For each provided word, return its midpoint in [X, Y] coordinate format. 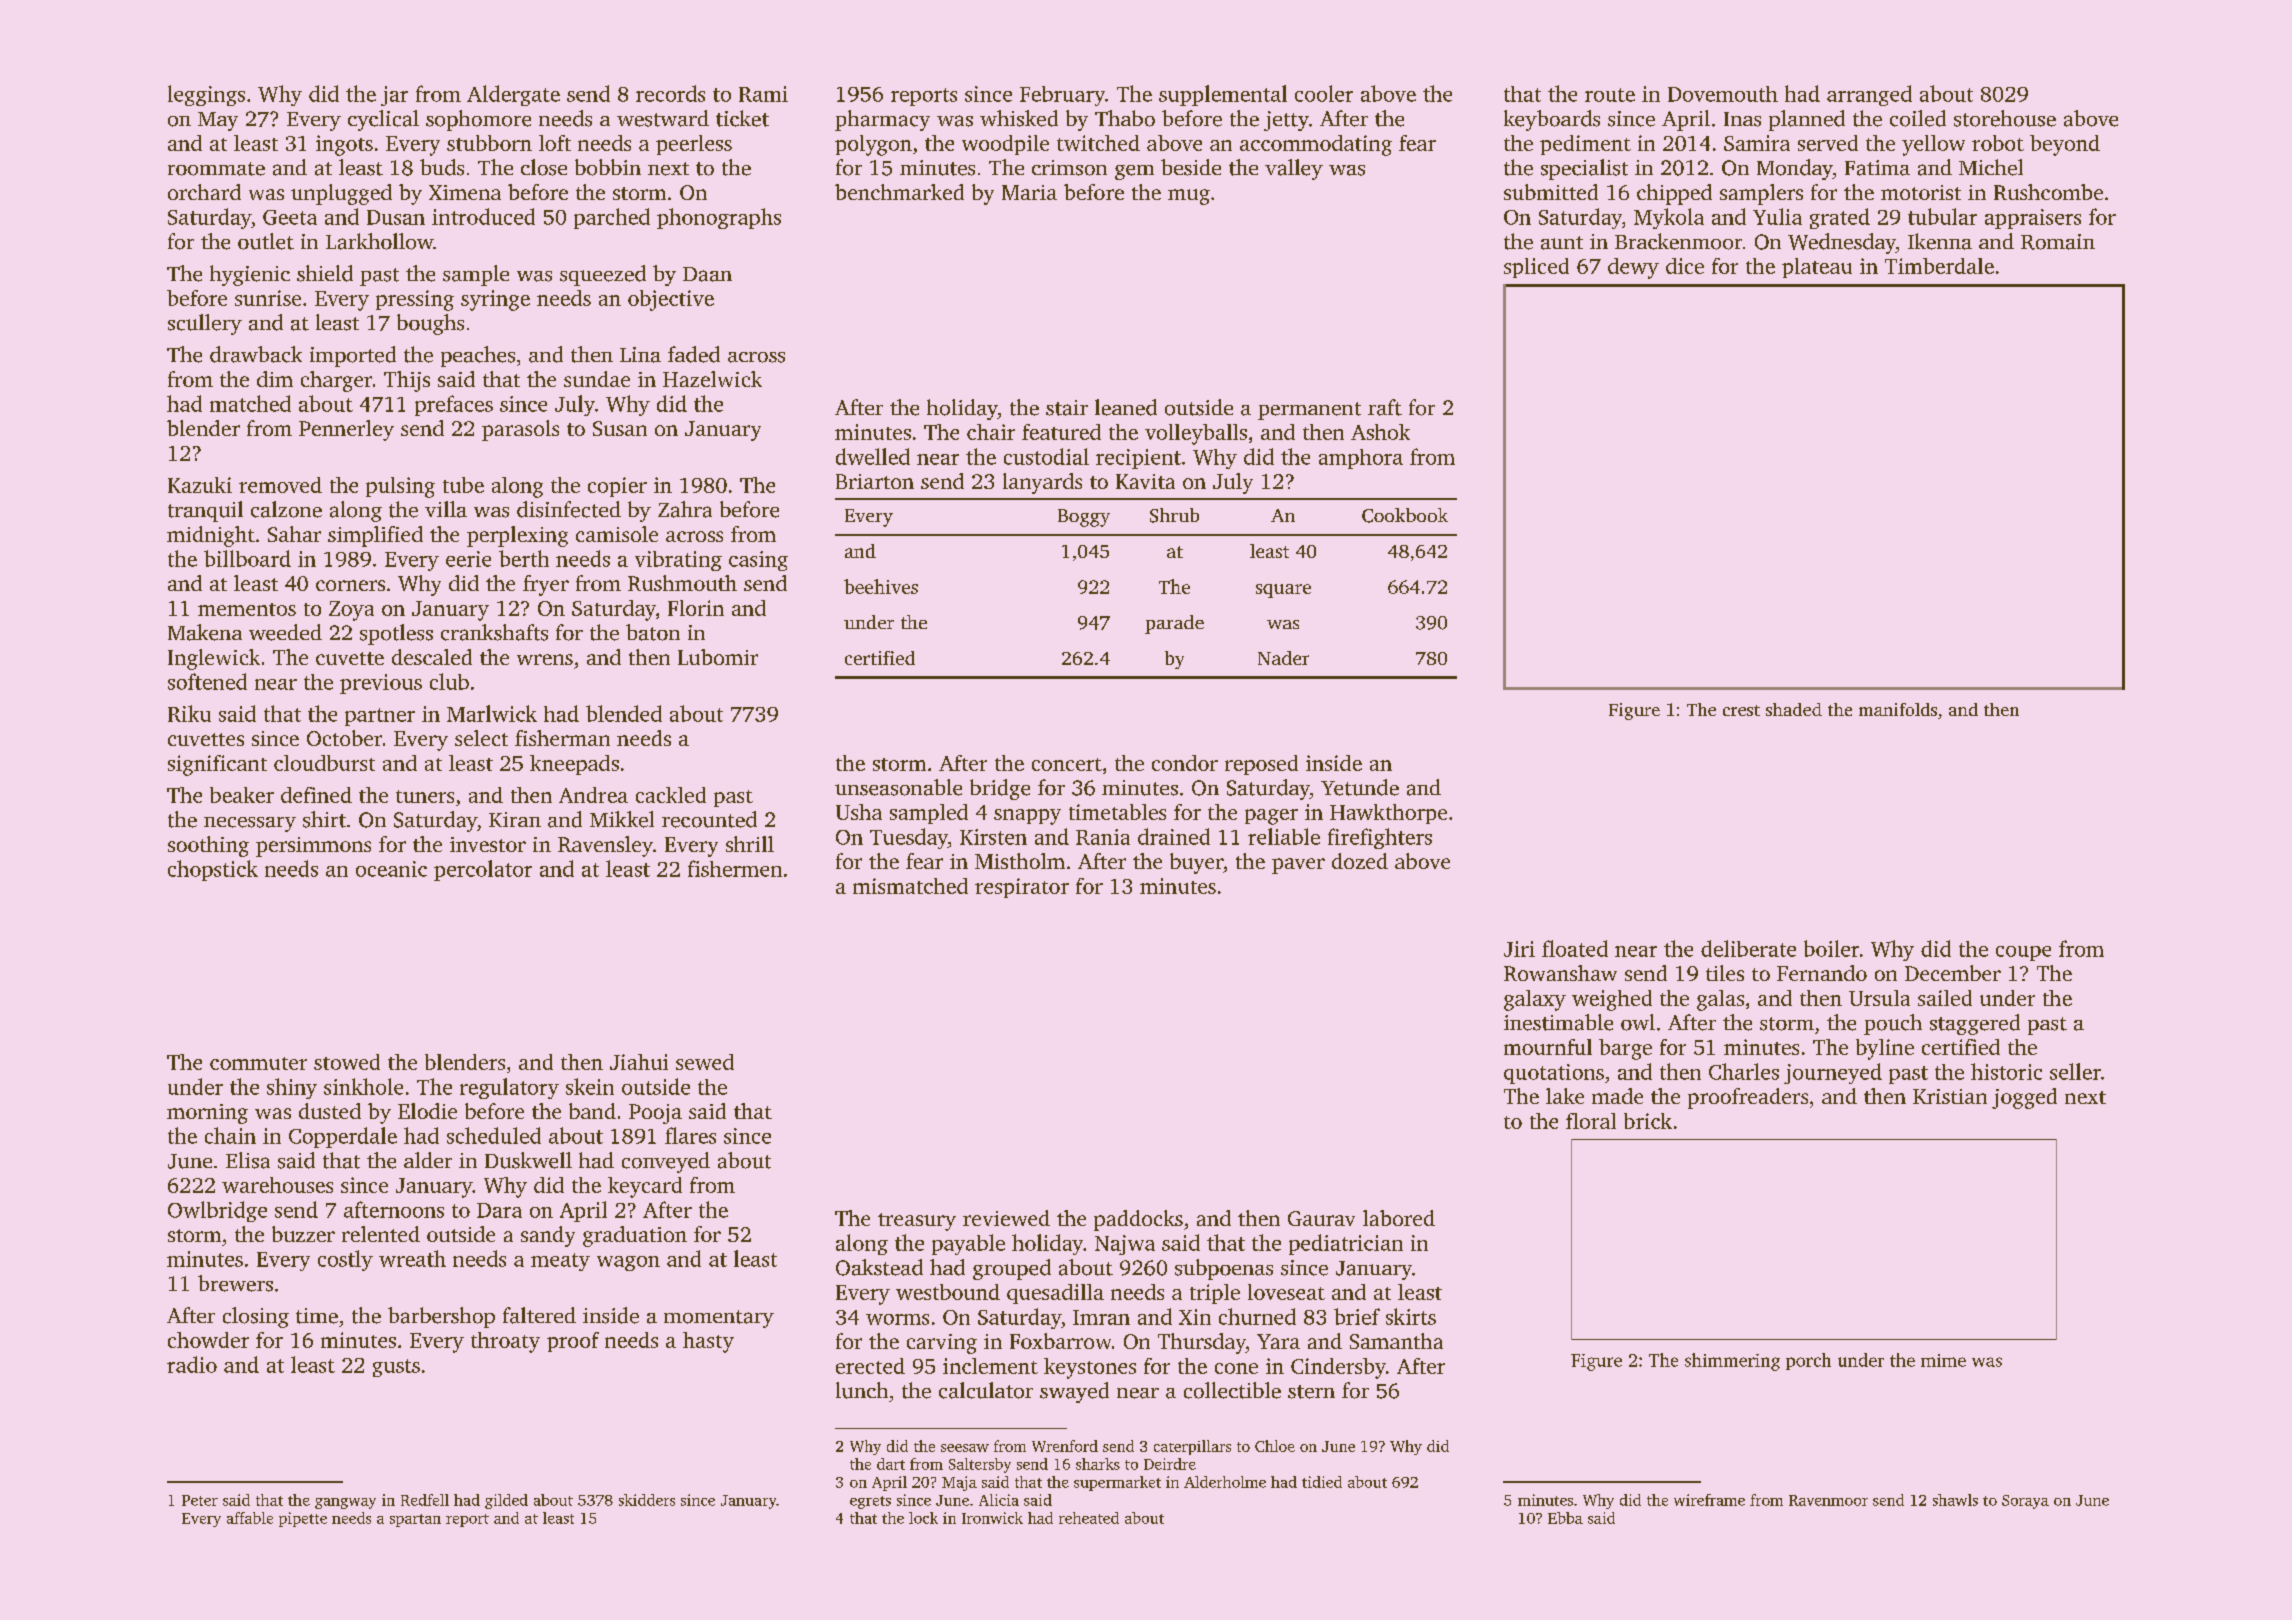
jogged [2024, 1098]
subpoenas [1224, 1269]
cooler [1324, 93]
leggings [206, 95]
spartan [415, 1520]
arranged [1869, 95]
